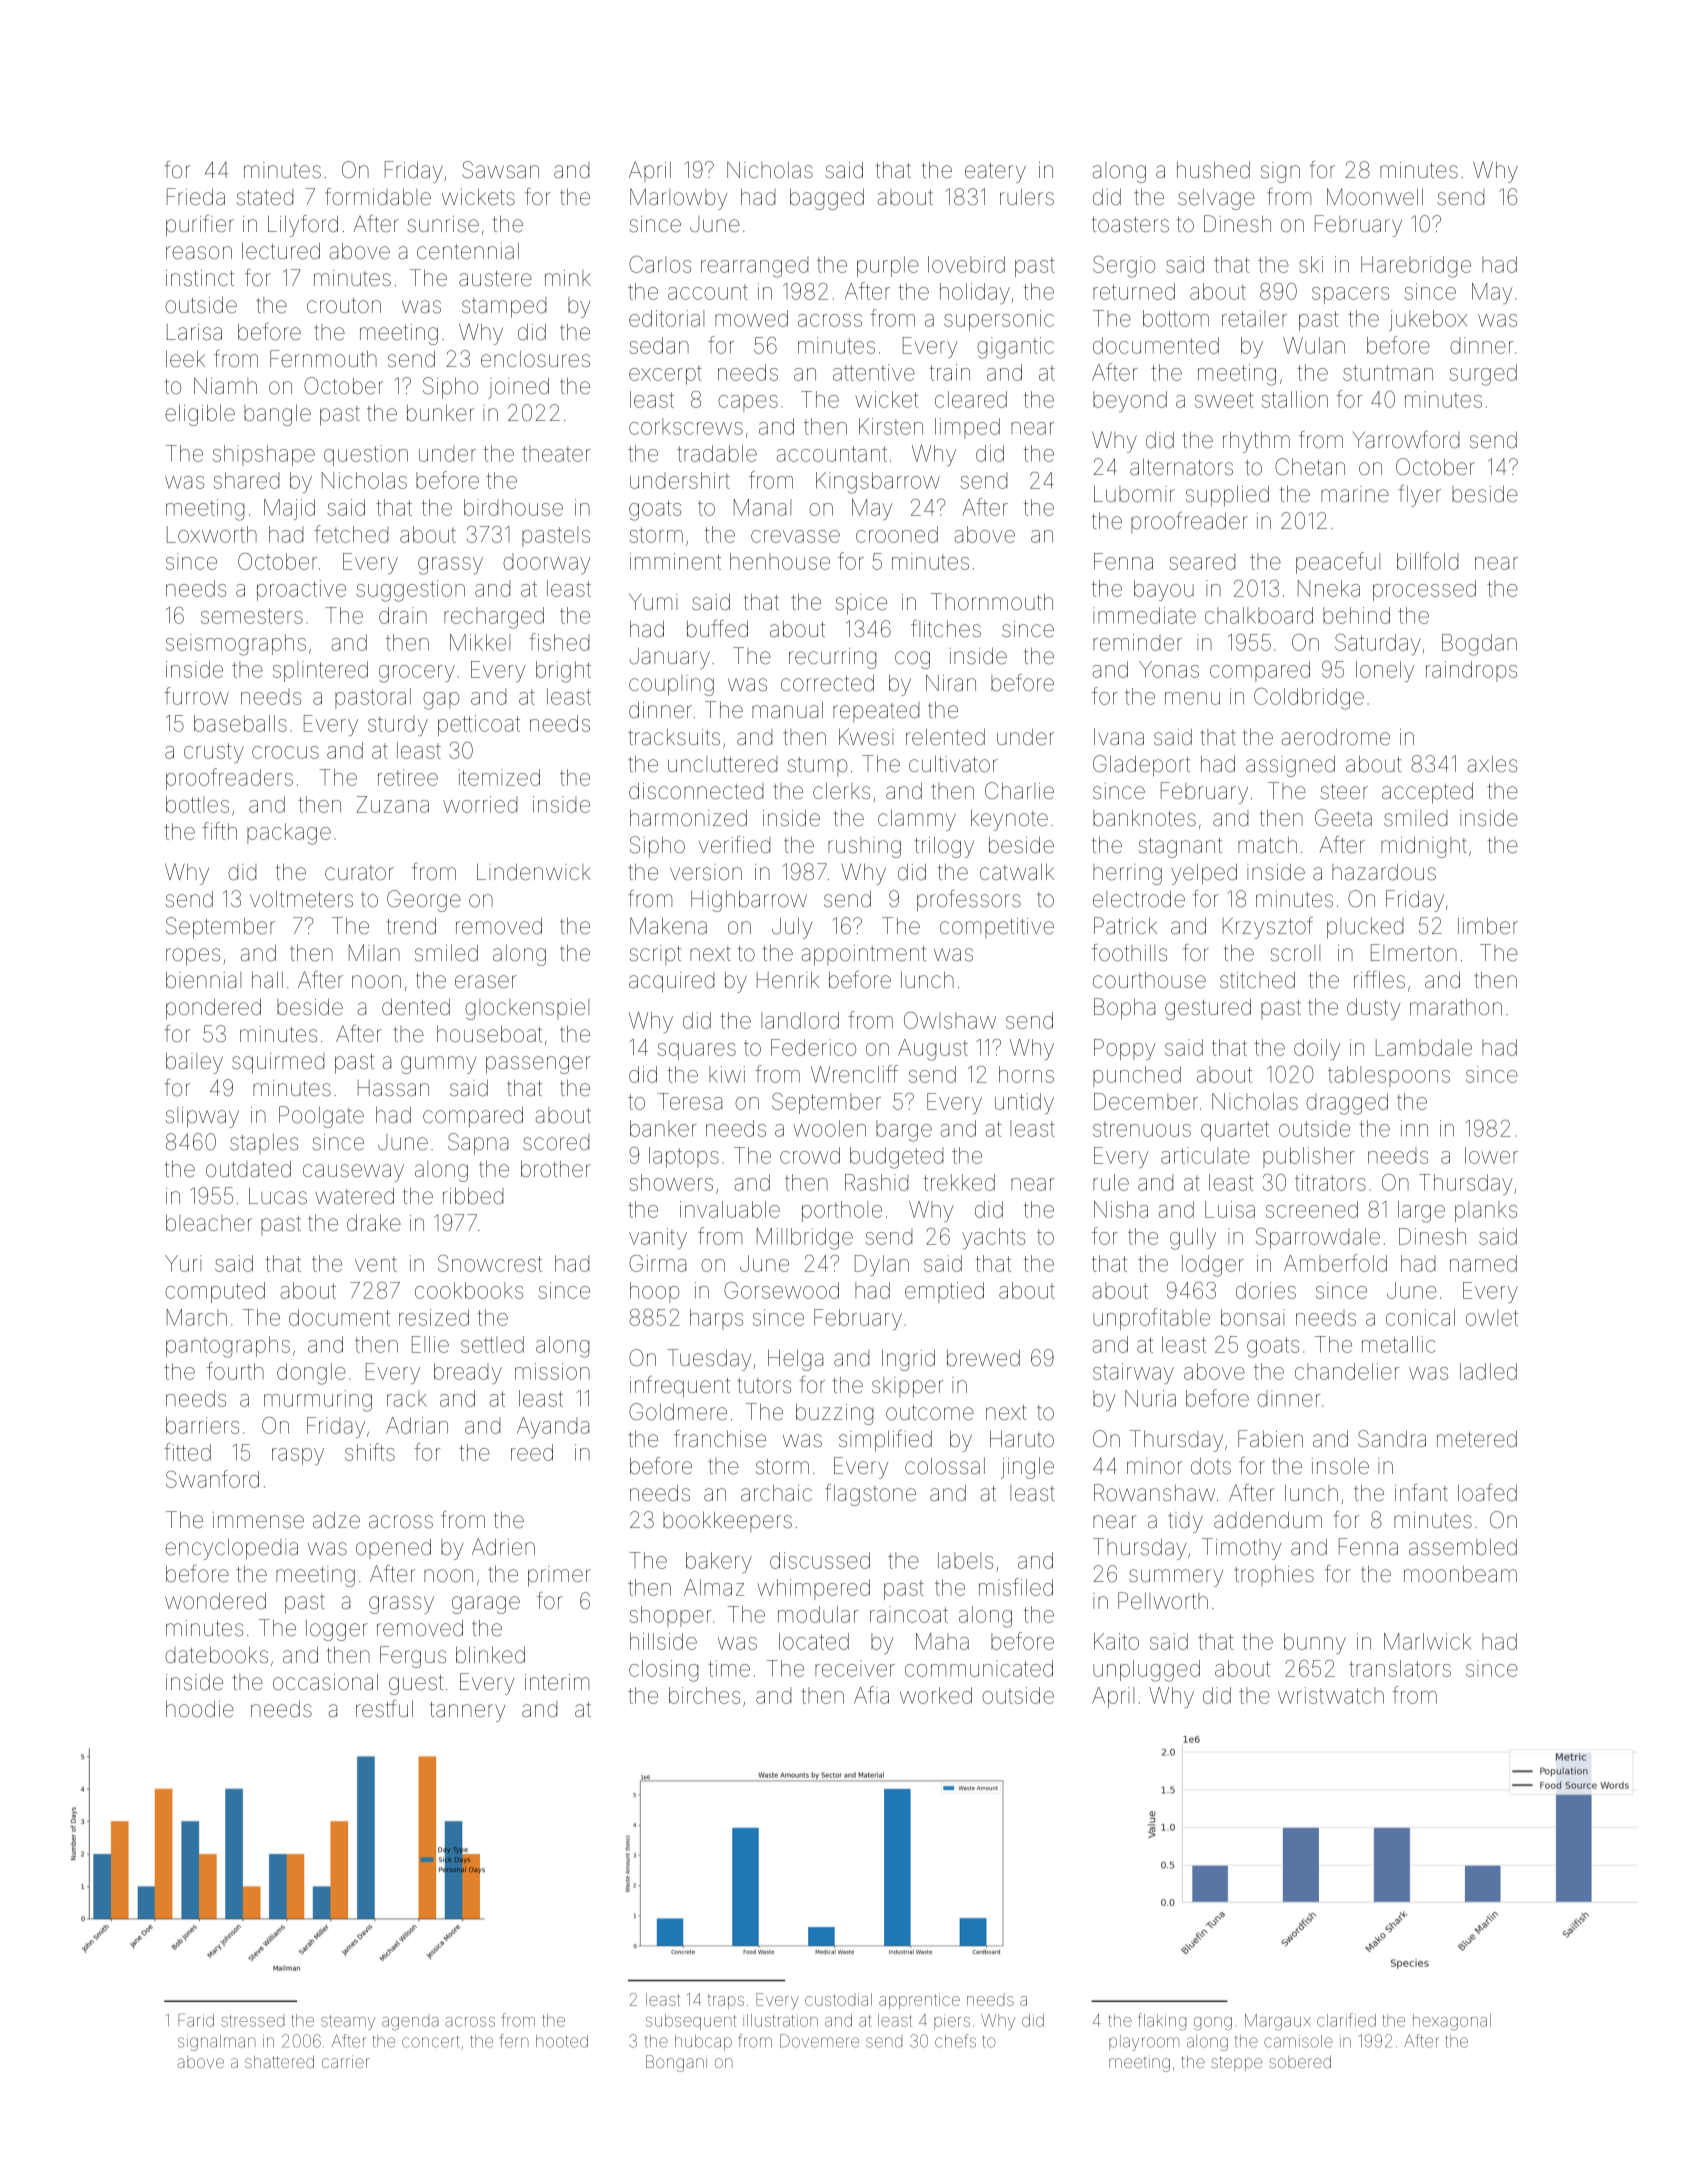  I want to click on bakery, so click(719, 1562).
